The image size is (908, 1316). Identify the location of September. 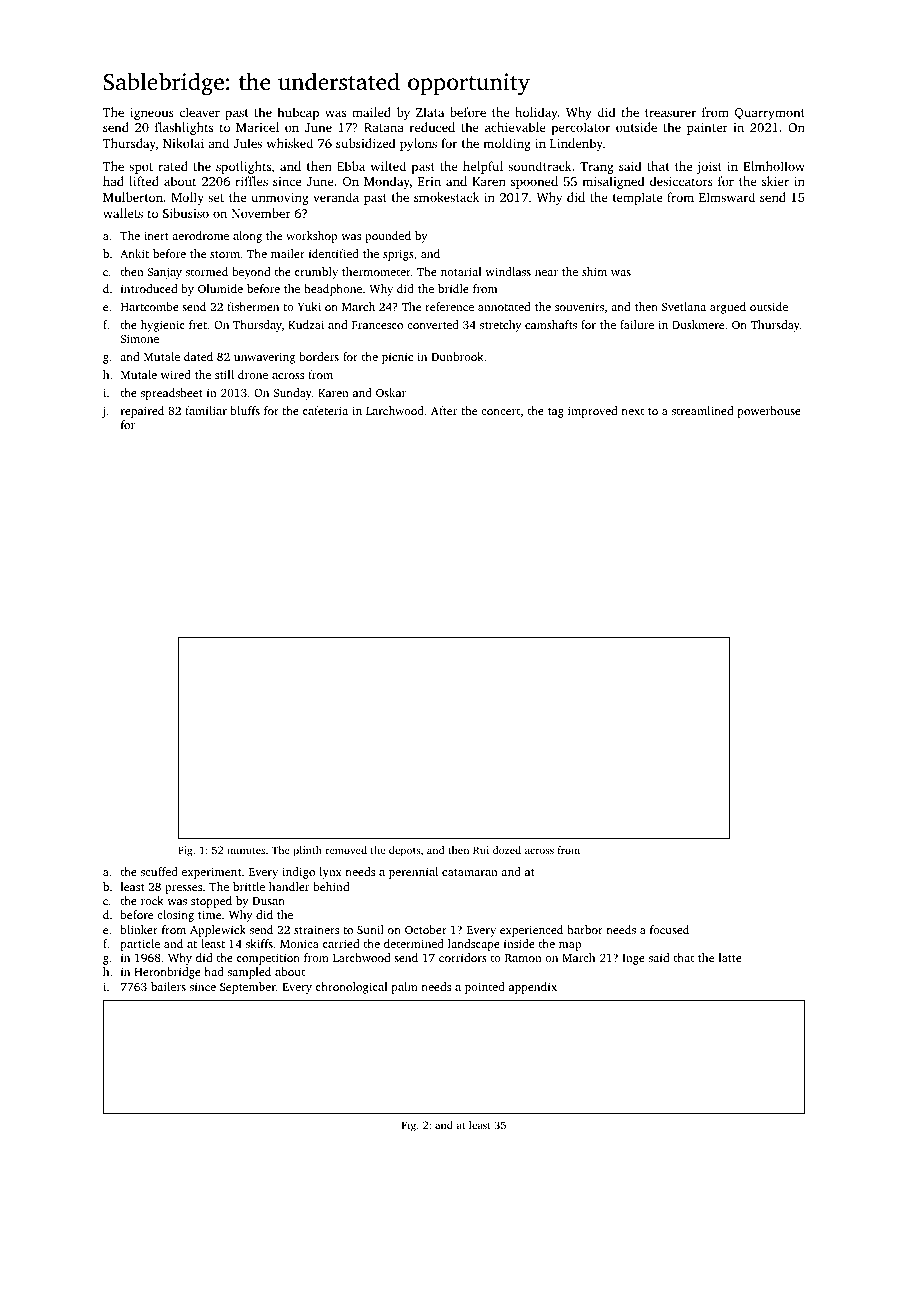
(248, 988).
